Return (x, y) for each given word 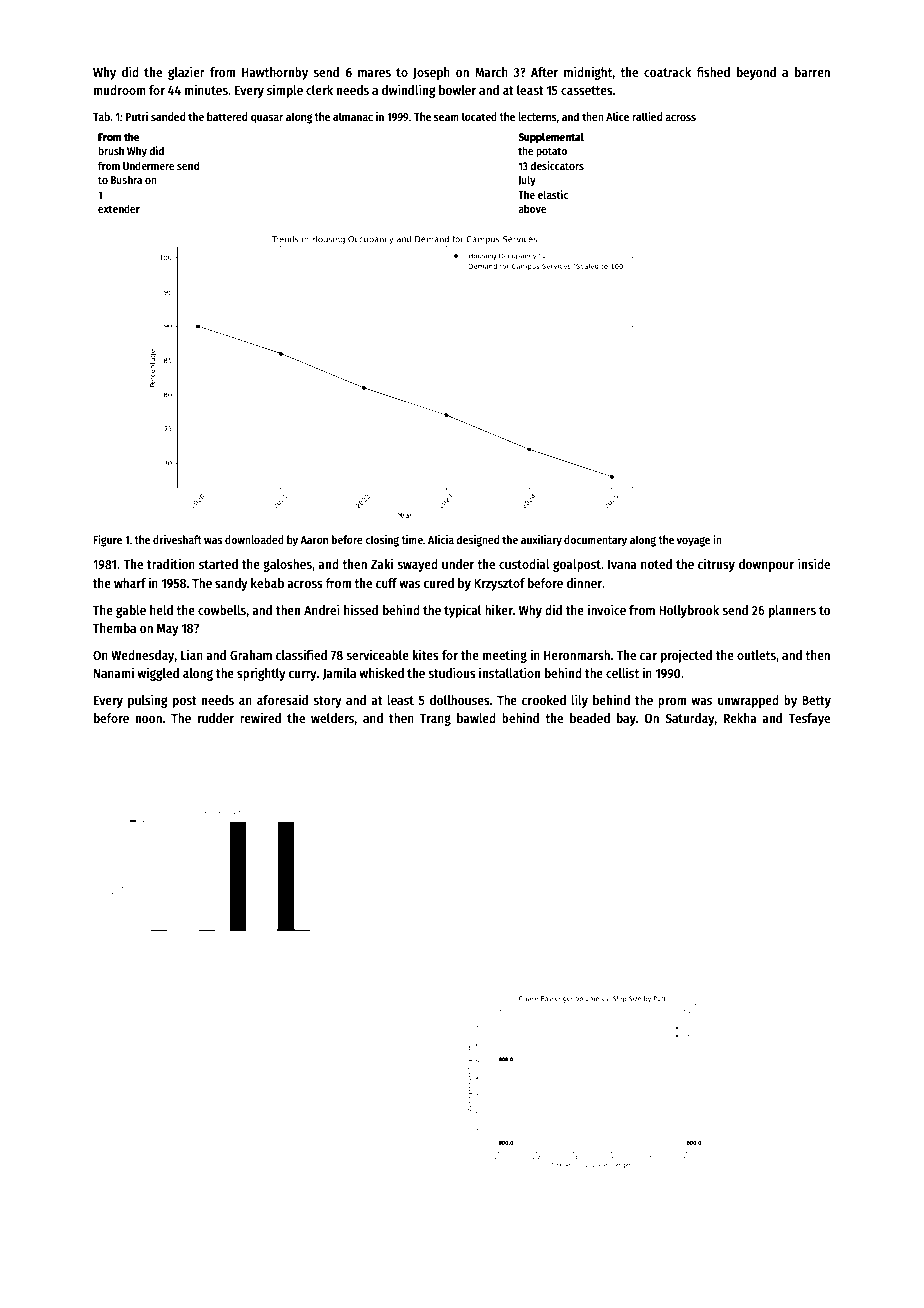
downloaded (254, 539)
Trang (435, 720)
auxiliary (541, 541)
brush (111, 150)
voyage (693, 542)
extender (119, 208)
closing (382, 541)
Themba (114, 628)
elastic (553, 194)
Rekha (740, 718)
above (532, 208)
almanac (353, 116)
